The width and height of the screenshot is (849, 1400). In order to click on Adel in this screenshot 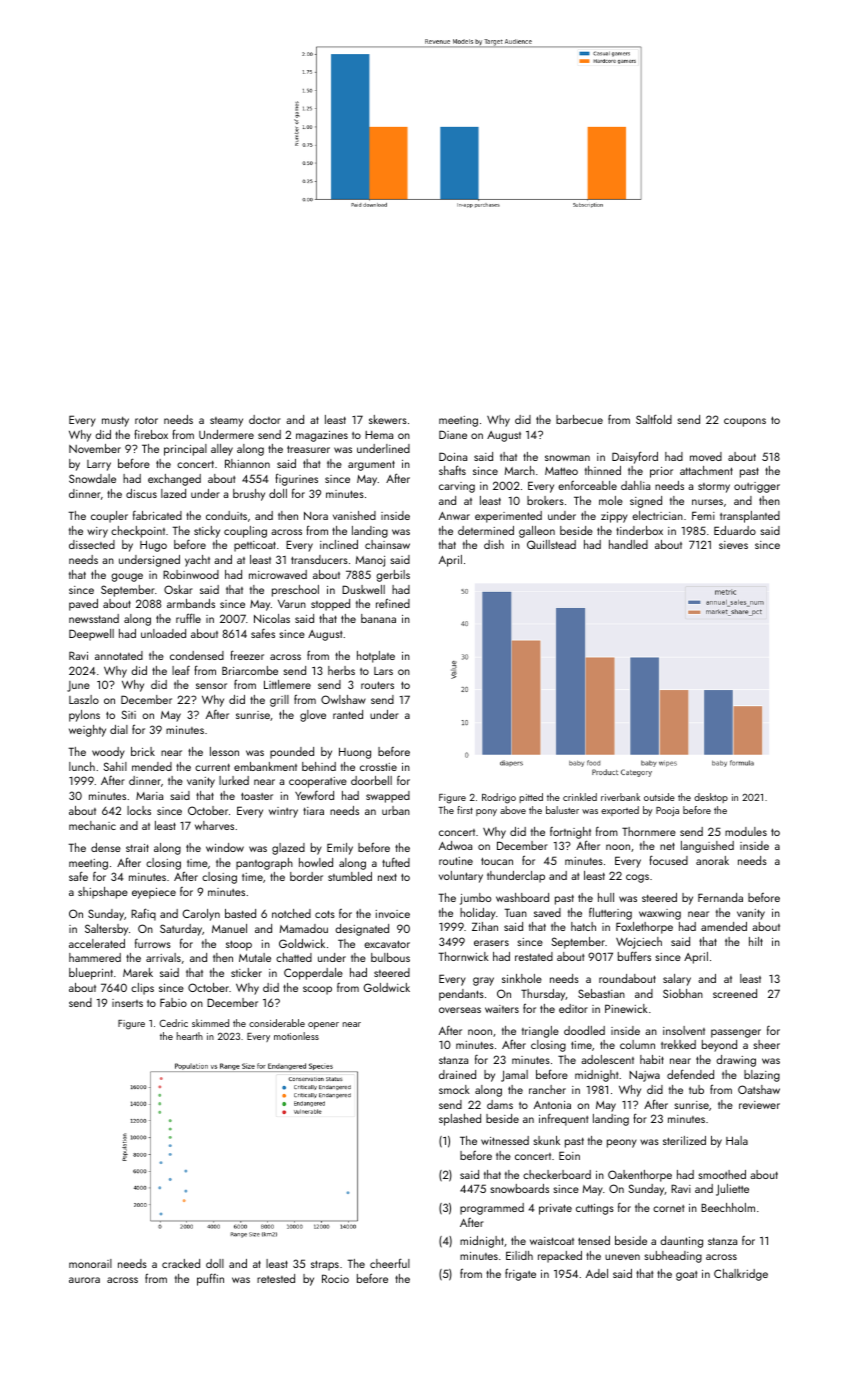, I will do `click(597, 1273)`.
